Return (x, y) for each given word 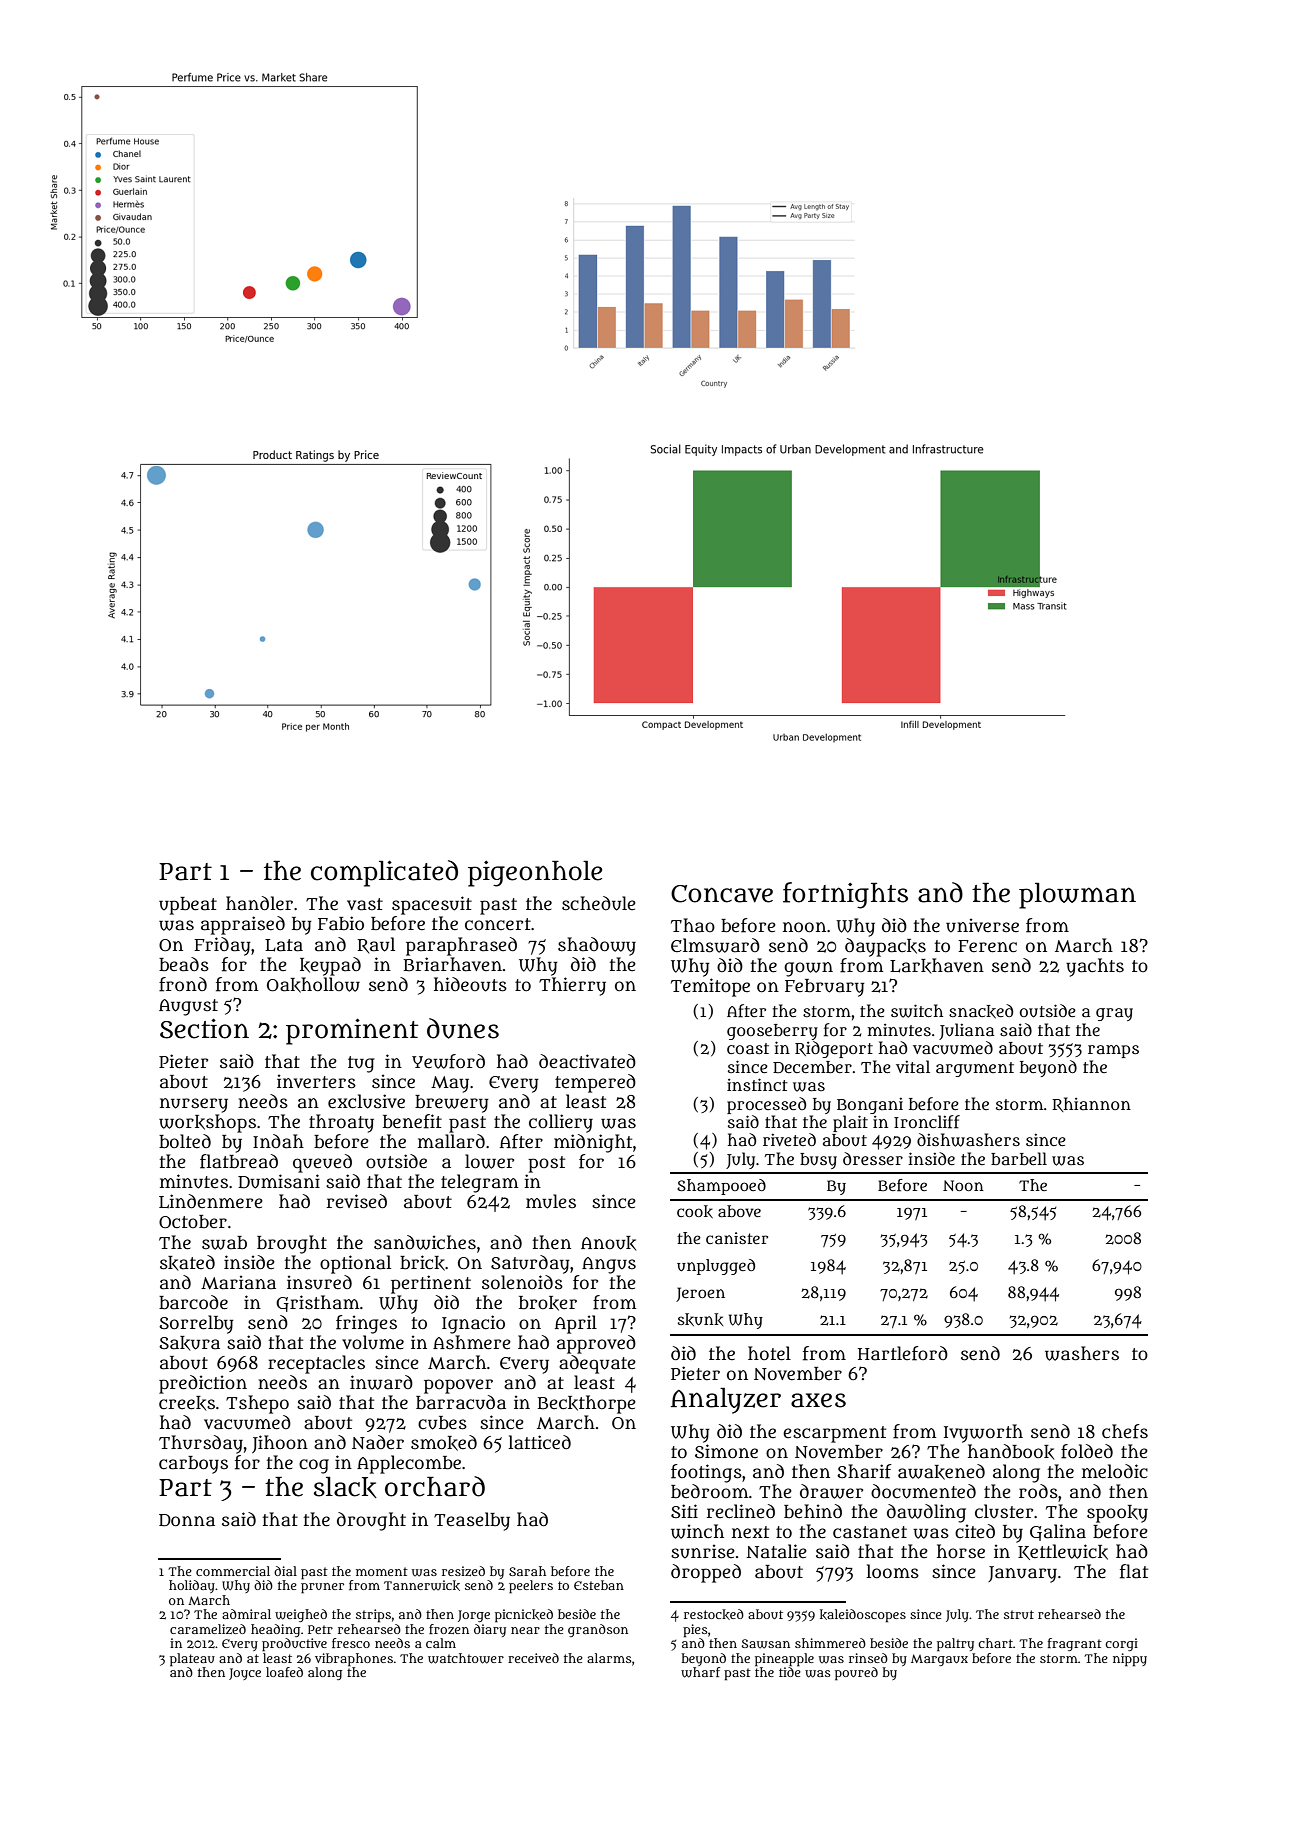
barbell (1019, 1158)
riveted (789, 1139)
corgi (1121, 1644)
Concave (722, 894)
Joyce (245, 1674)
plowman (1077, 896)
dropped (706, 1573)
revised (357, 1201)
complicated (384, 873)
